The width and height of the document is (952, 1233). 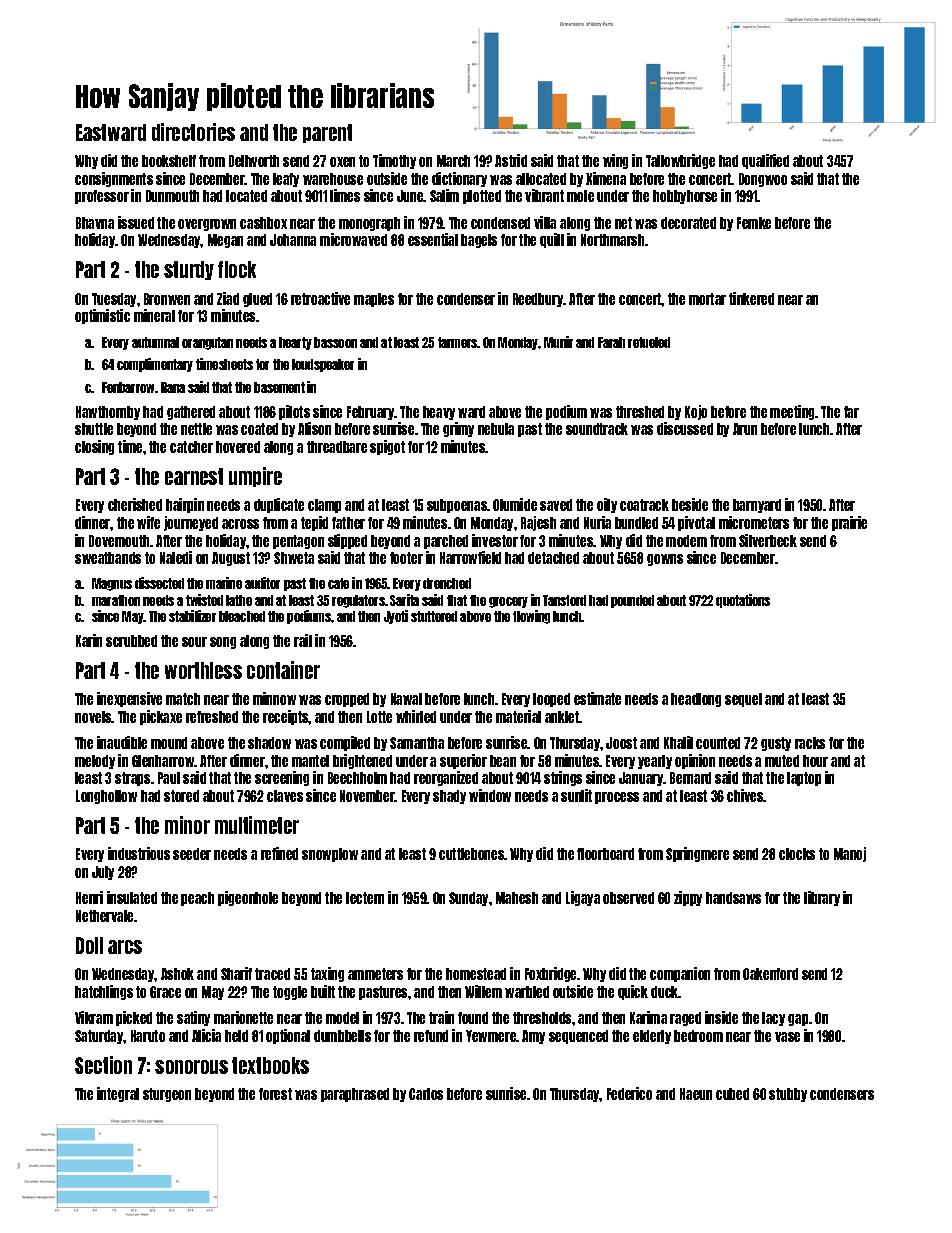 What do you see at coordinates (449, 797) in the document?
I see `shady` at bounding box center [449, 797].
